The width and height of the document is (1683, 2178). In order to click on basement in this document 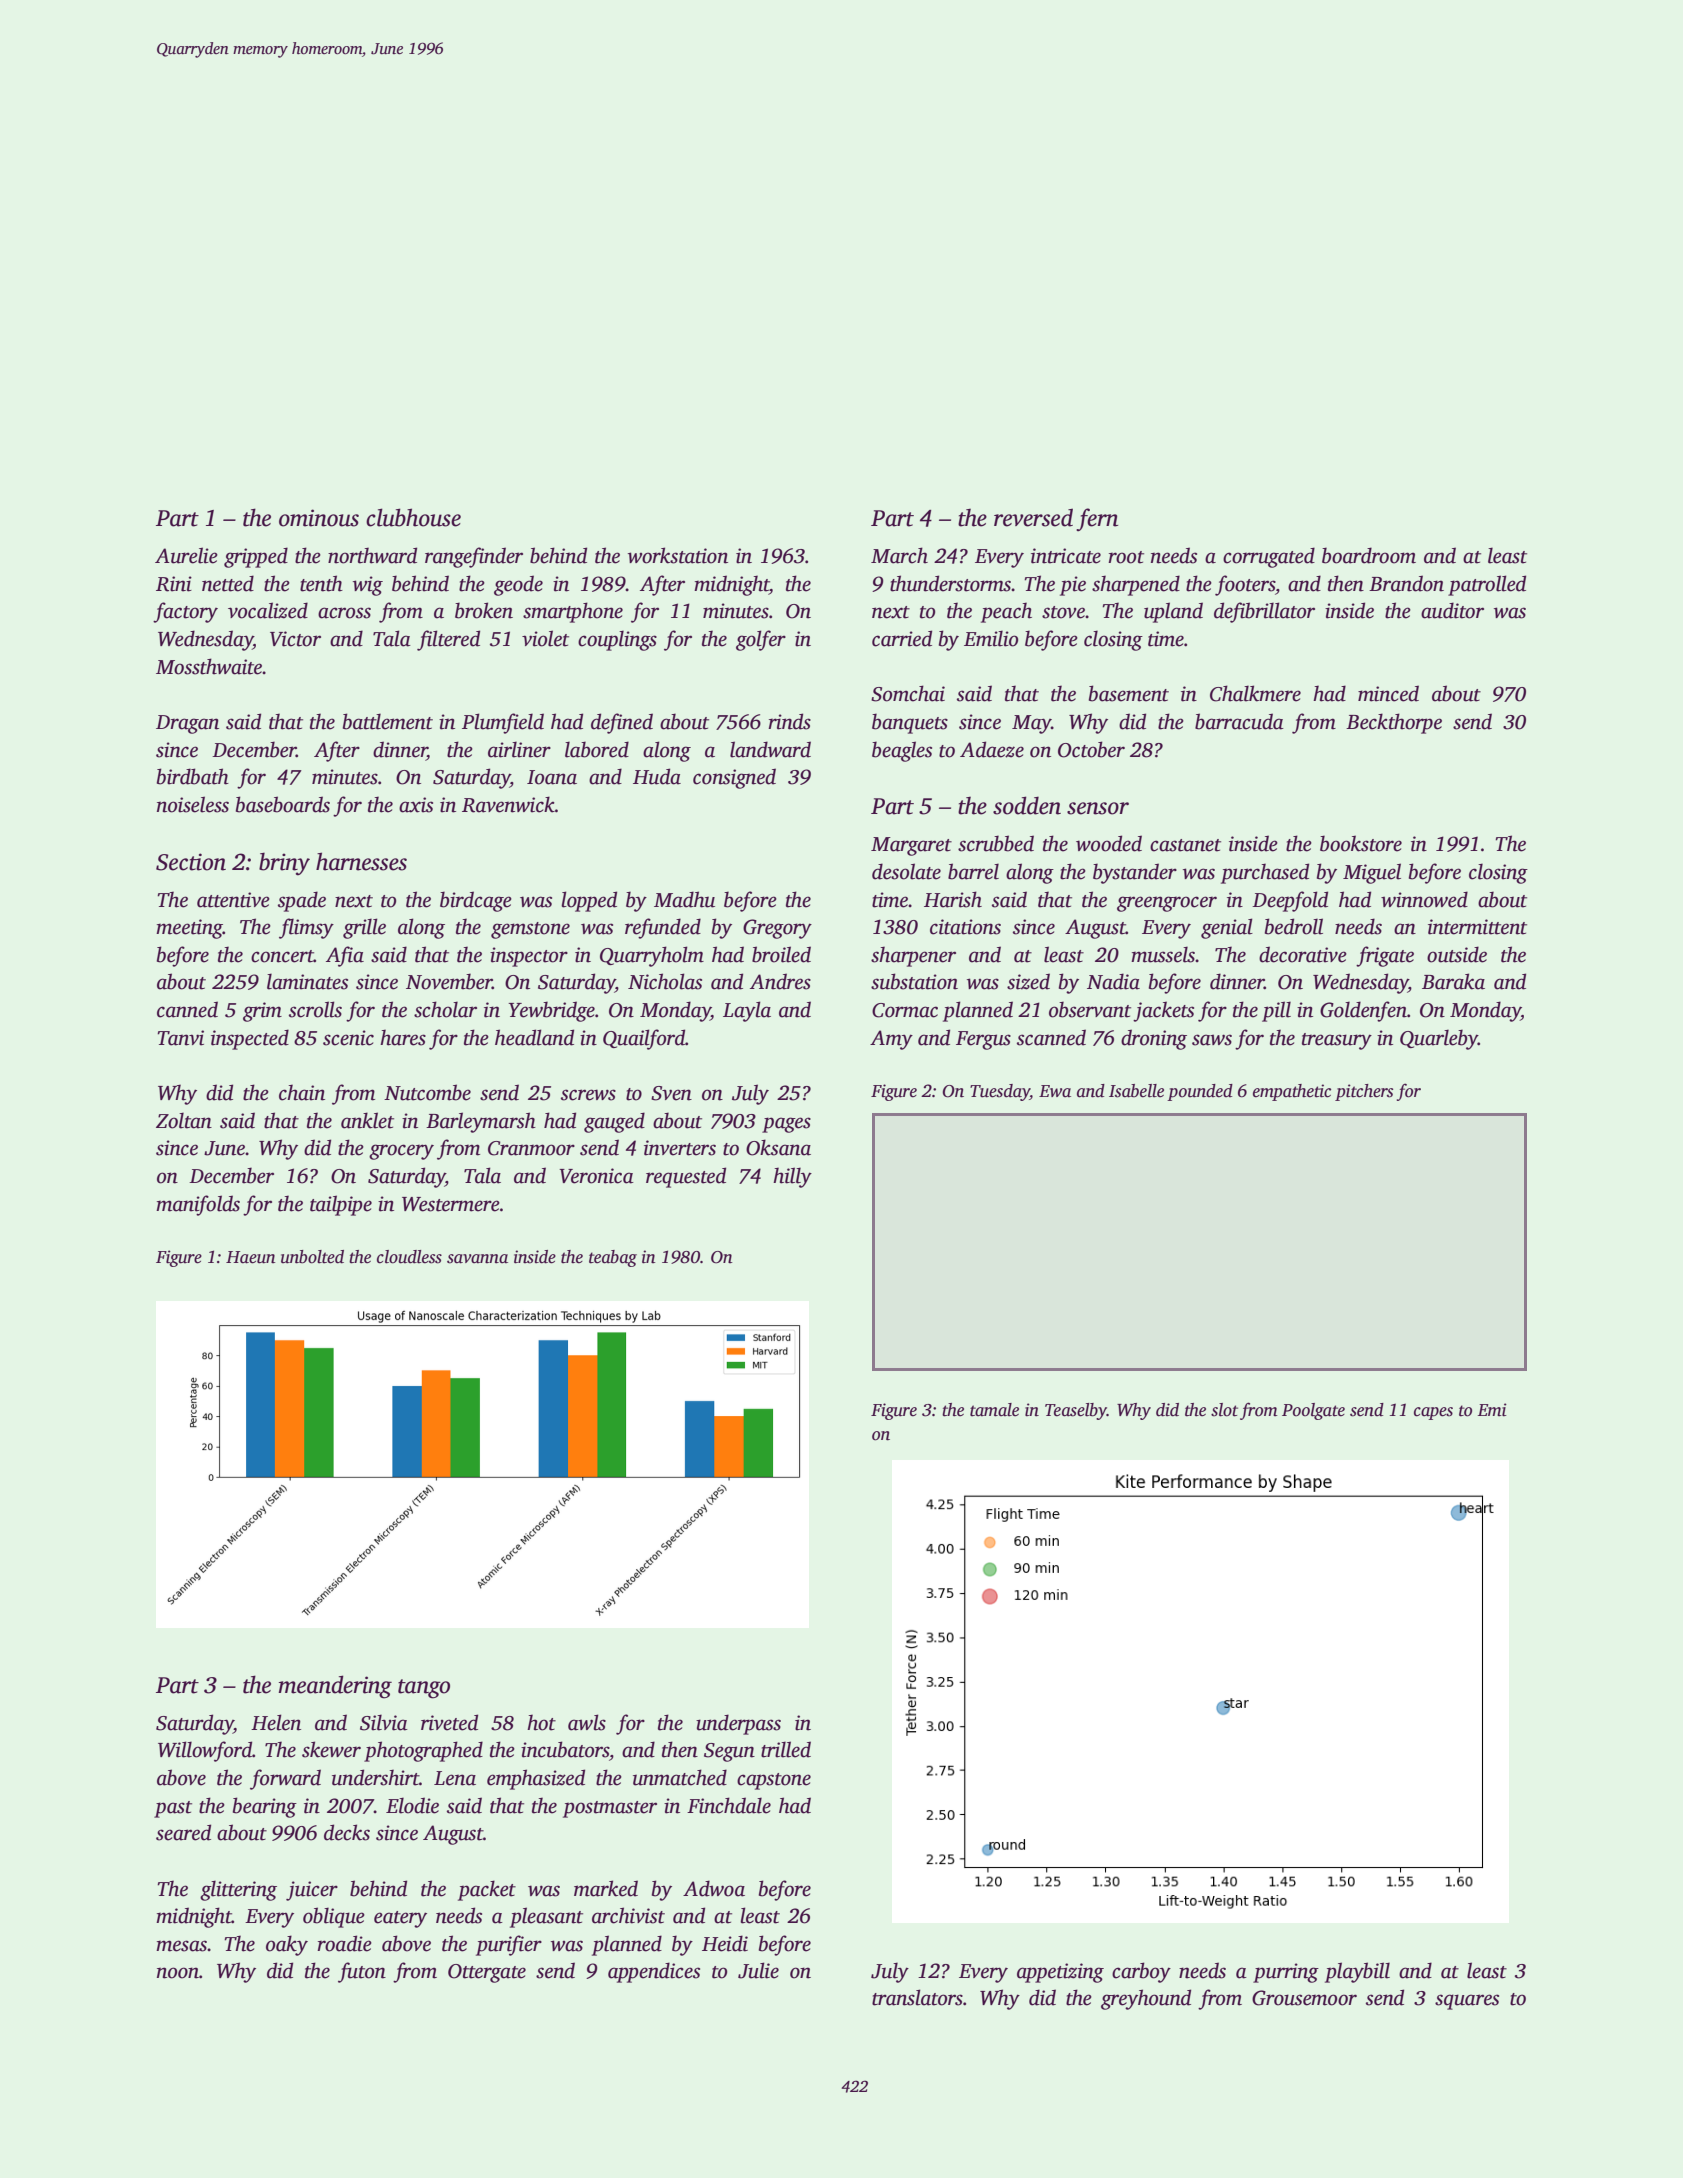, I will do `click(1129, 693)`.
